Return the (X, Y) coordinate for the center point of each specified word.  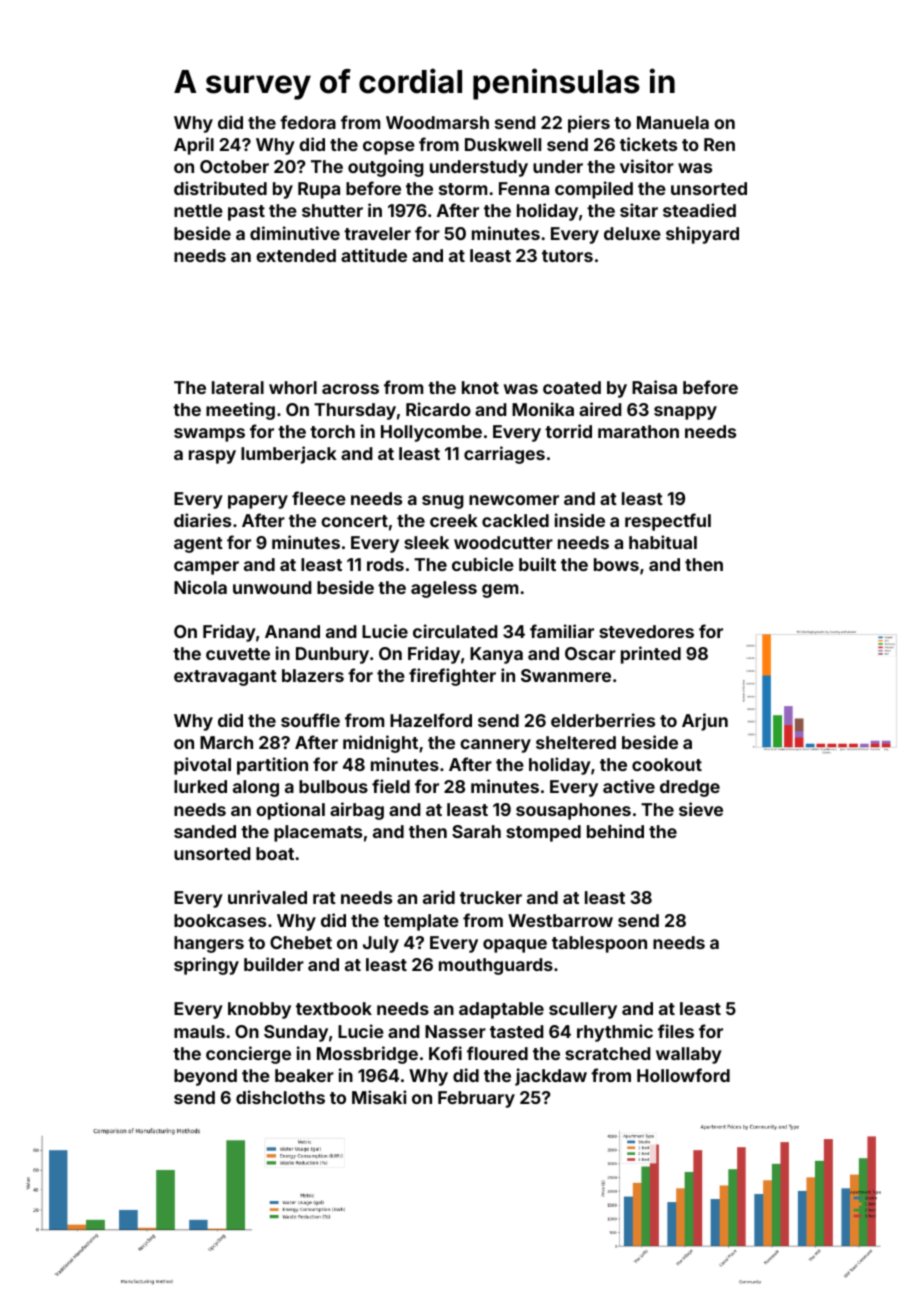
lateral (238, 387)
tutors (567, 256)
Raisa (654, 387)
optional (290, 811)
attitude (374, 255)
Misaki (379, 1097)
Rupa (319, 190)
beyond (205, 1077)
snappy (685, 413)
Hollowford (683, 1075)
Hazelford (431, 720)
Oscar (590, 653)
